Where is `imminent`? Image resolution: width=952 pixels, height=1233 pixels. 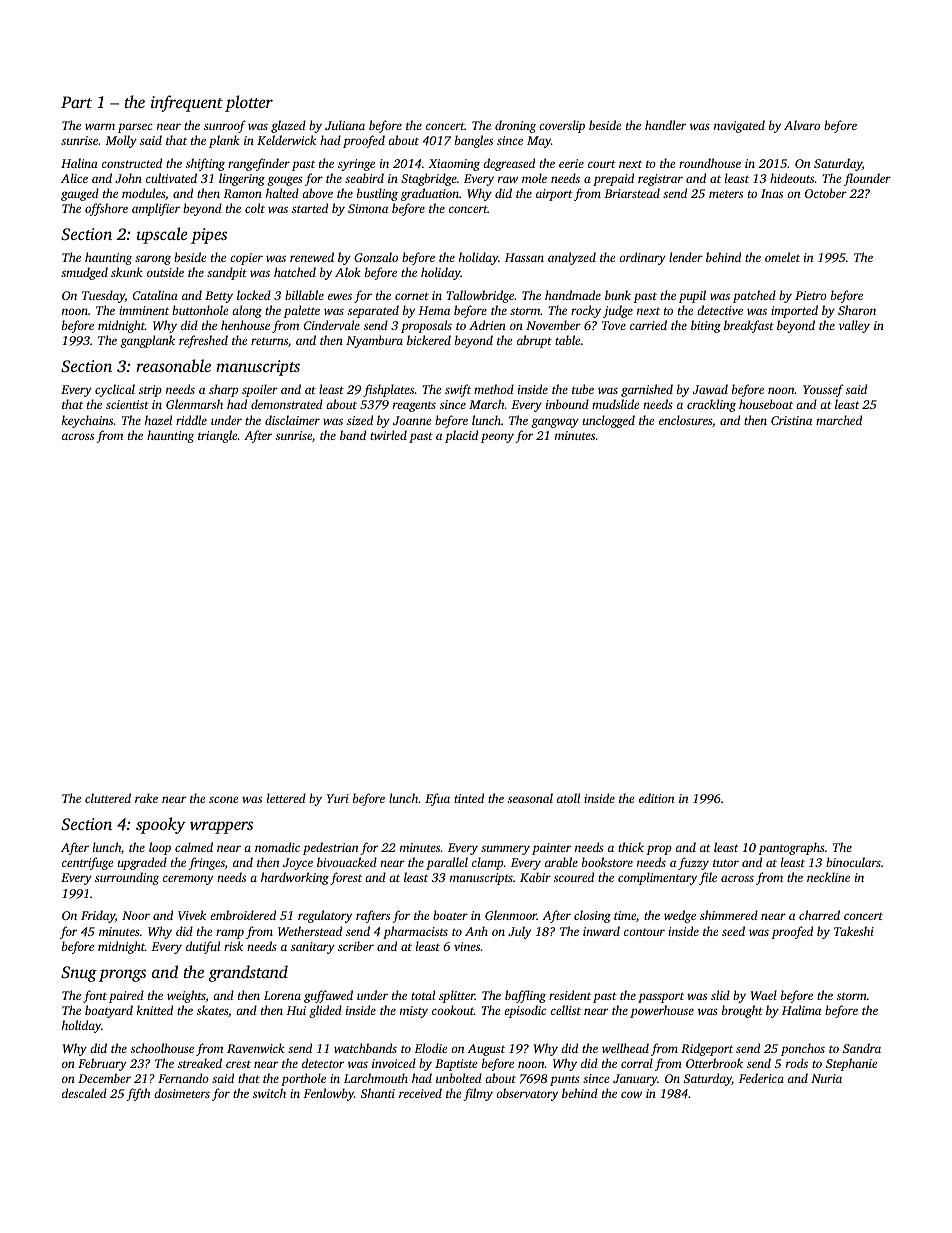
imminent is located at coordinates (144, 310).
